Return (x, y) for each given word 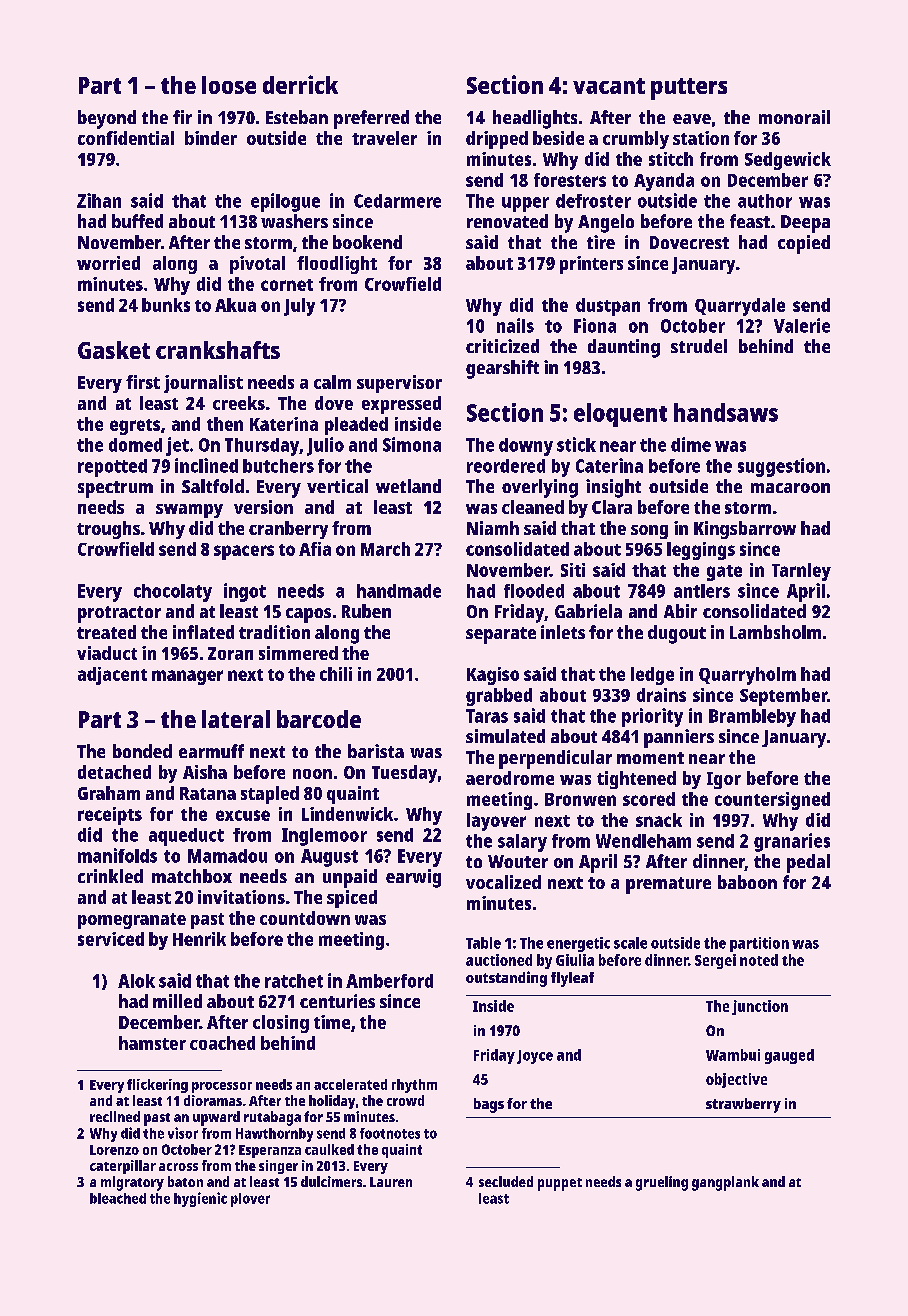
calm (332, 382)
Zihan (99, 200)
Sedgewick (788, 161)
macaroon (790, 488)
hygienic (200, 1199)
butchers (278, 466)
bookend (367, 242)
